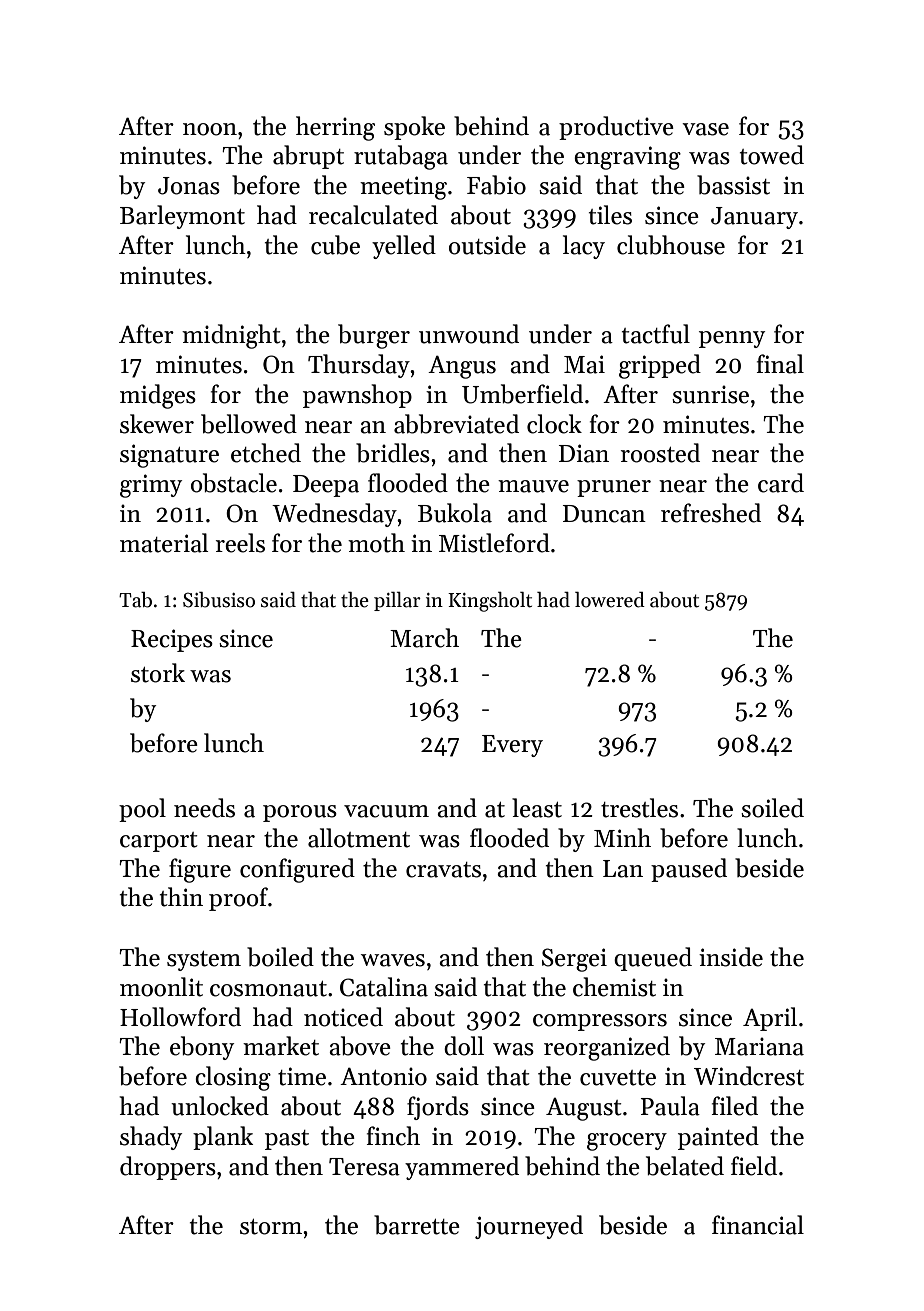  I want to click on refreshed, so click(711, 513).
